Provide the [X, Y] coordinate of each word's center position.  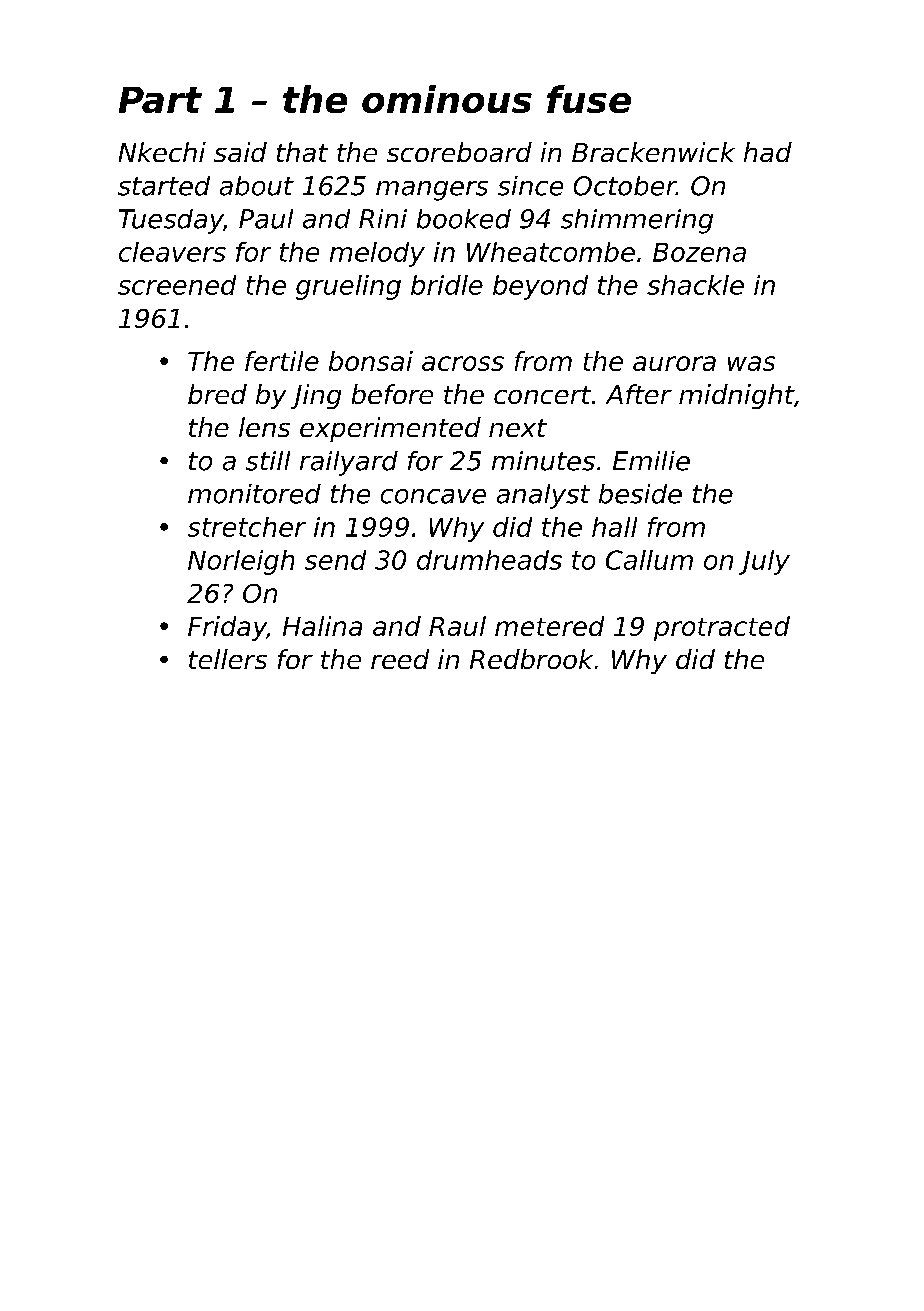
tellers [228, 659]
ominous [447, 99]
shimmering [637, 221]
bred [217, 394]
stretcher [247, 527]
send [335, 560]
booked [464, 219]
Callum [649, 560]
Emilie [651, 461]
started [164, 186]
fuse [589, 99]
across [463, 363]
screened [177, 285]
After [639, 394]
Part [160, 100]
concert [542, 395]
